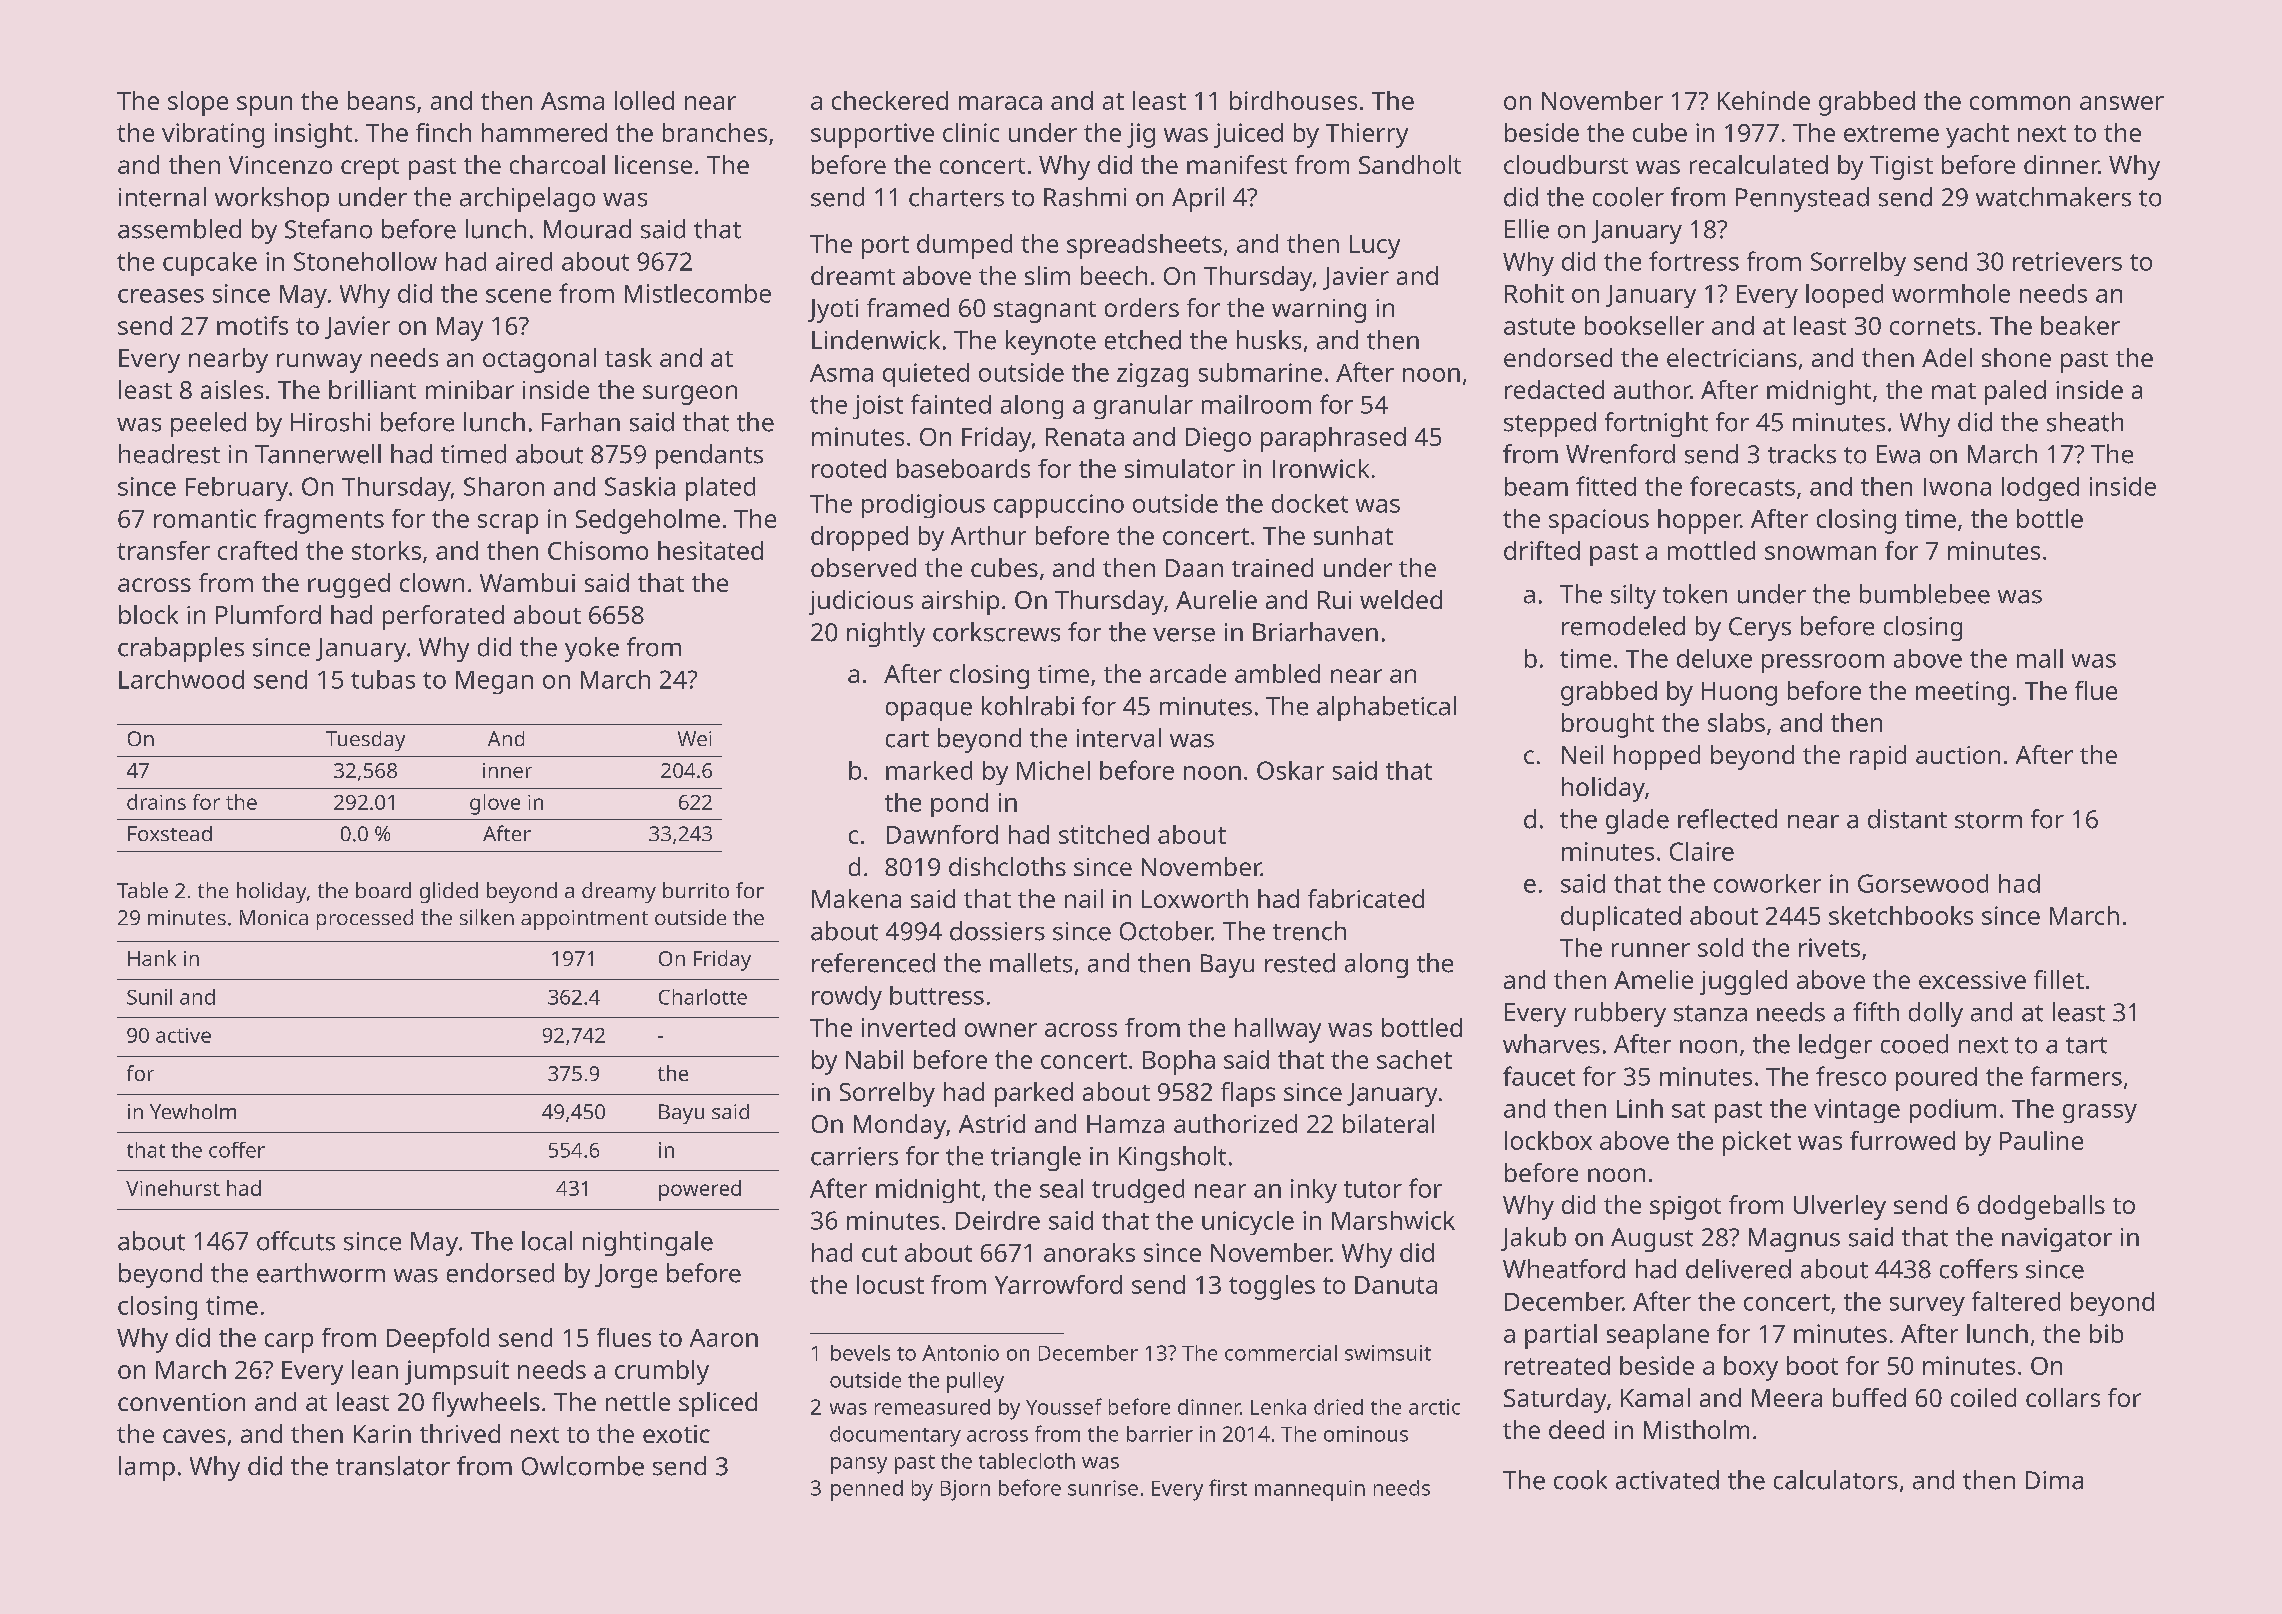 This image has width=2282, height=1614. What do you see at coordinates (1743, 982) in the image?
I see `juggled` at bounding box center [1743, 982].
